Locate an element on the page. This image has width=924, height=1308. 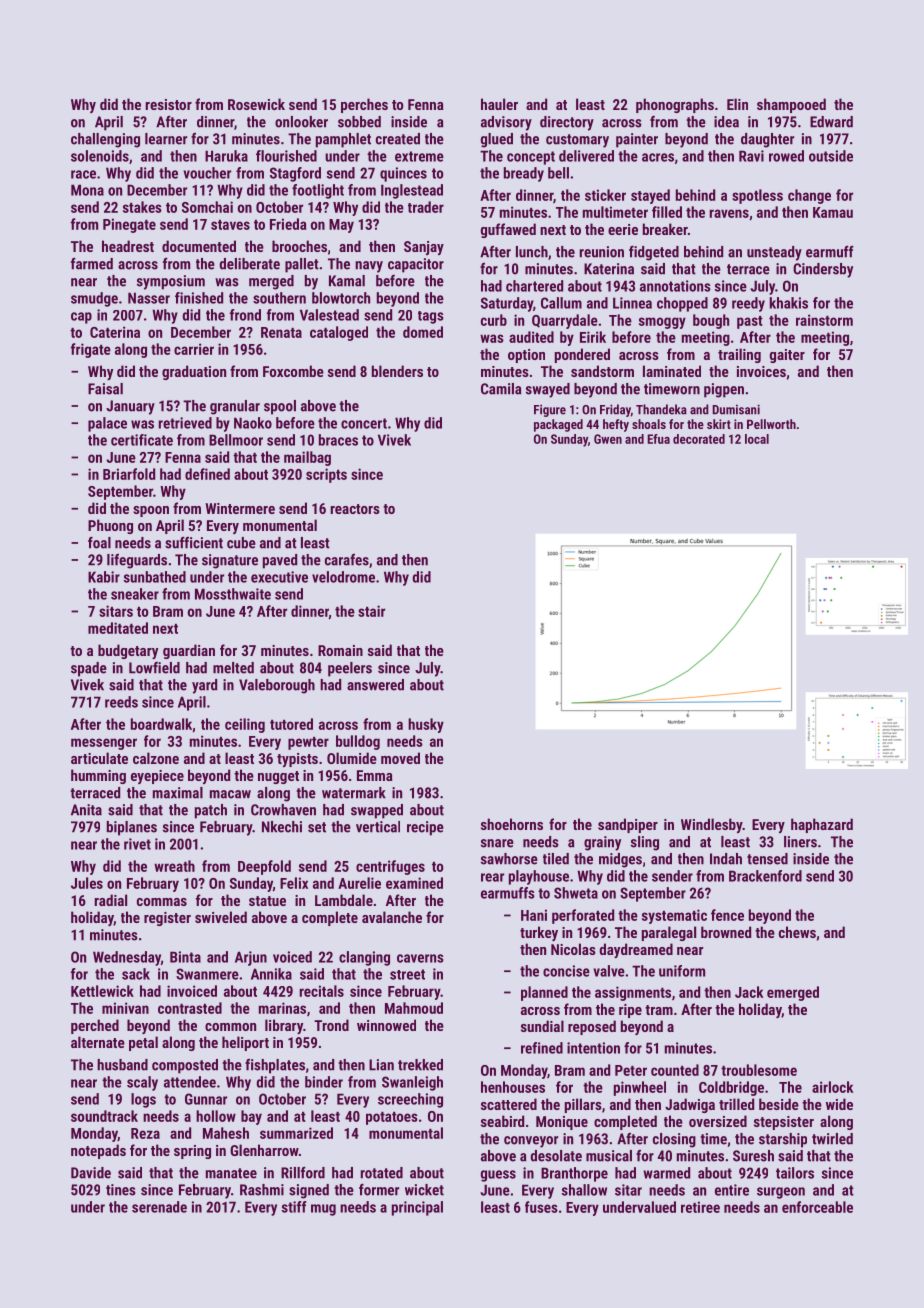
tags is located at coordinates (431, 317).
